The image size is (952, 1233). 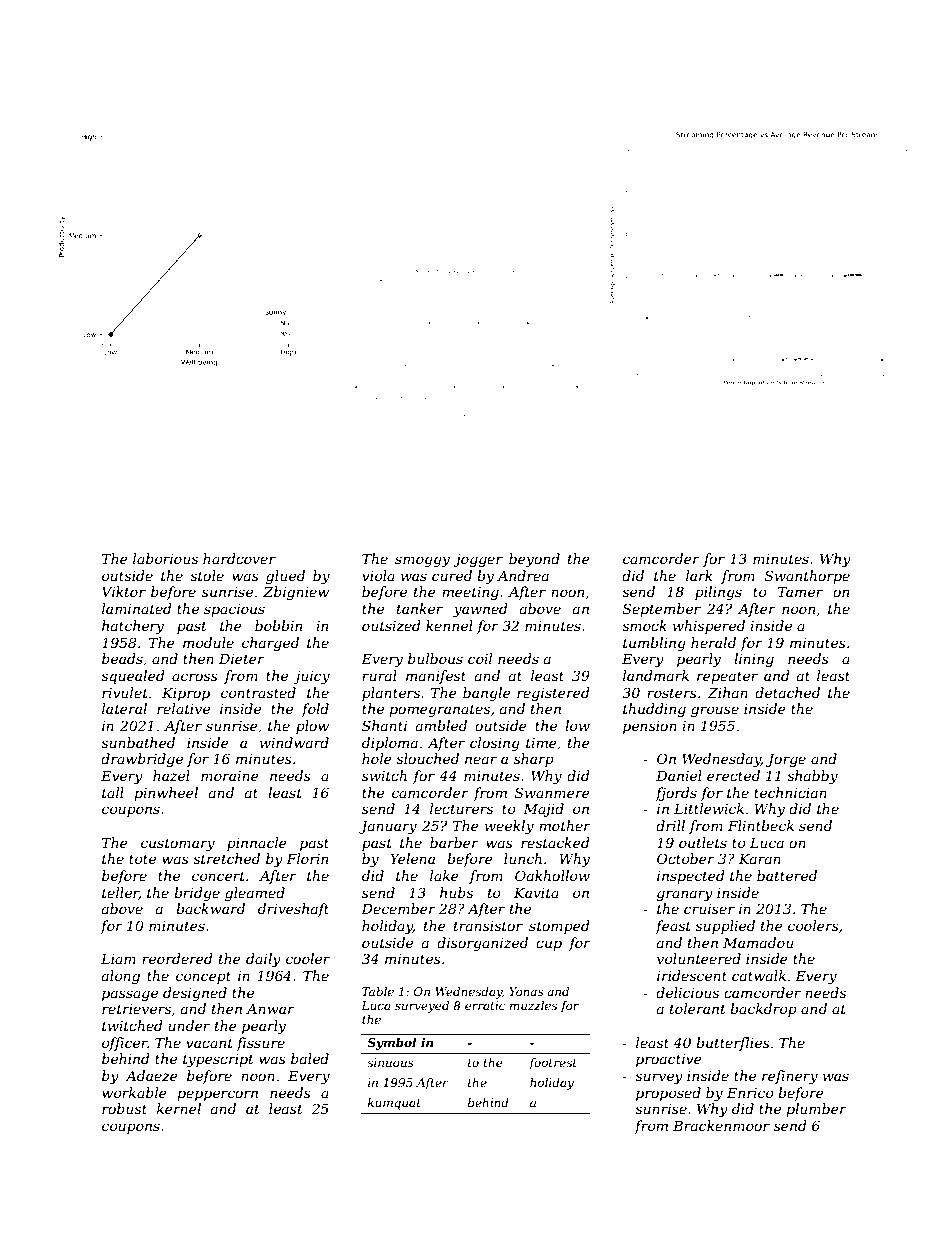 What do you see at coordinates (133, 677) in the page?
I see `squealed` at bounding box center [133, 677].
